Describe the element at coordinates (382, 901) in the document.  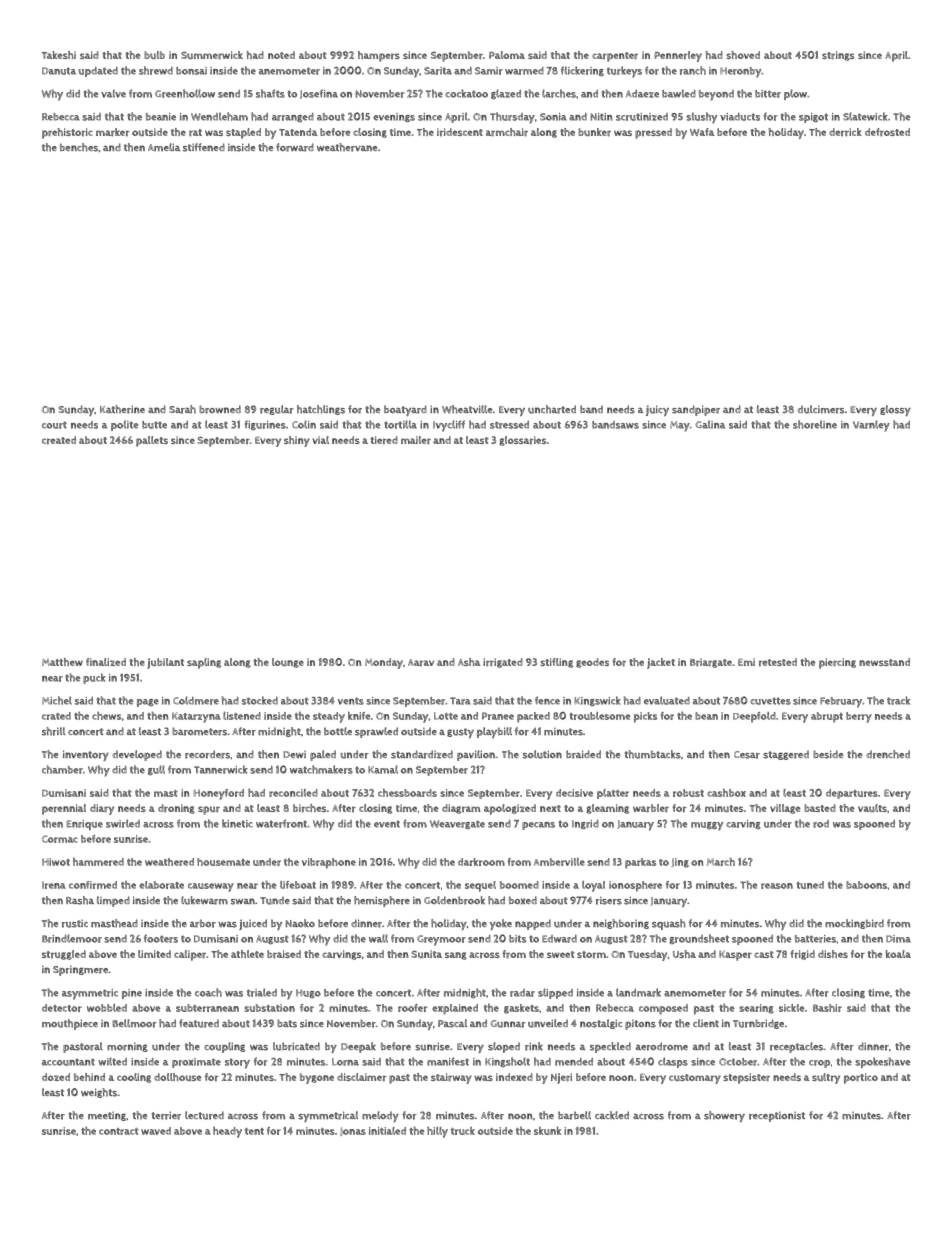
I see `hemisphere` at that location.
